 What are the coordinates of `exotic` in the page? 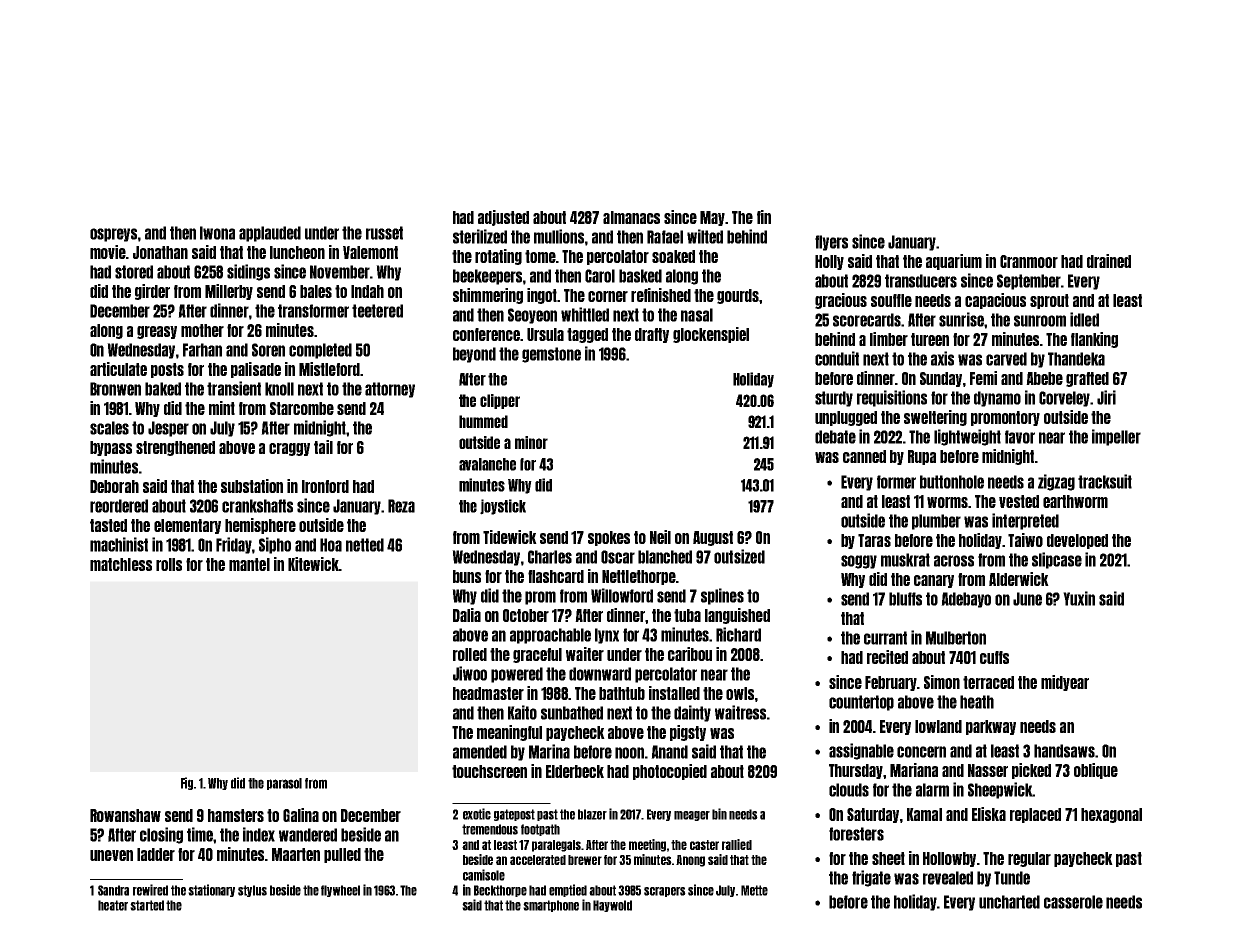 It's located at (477, 814).
